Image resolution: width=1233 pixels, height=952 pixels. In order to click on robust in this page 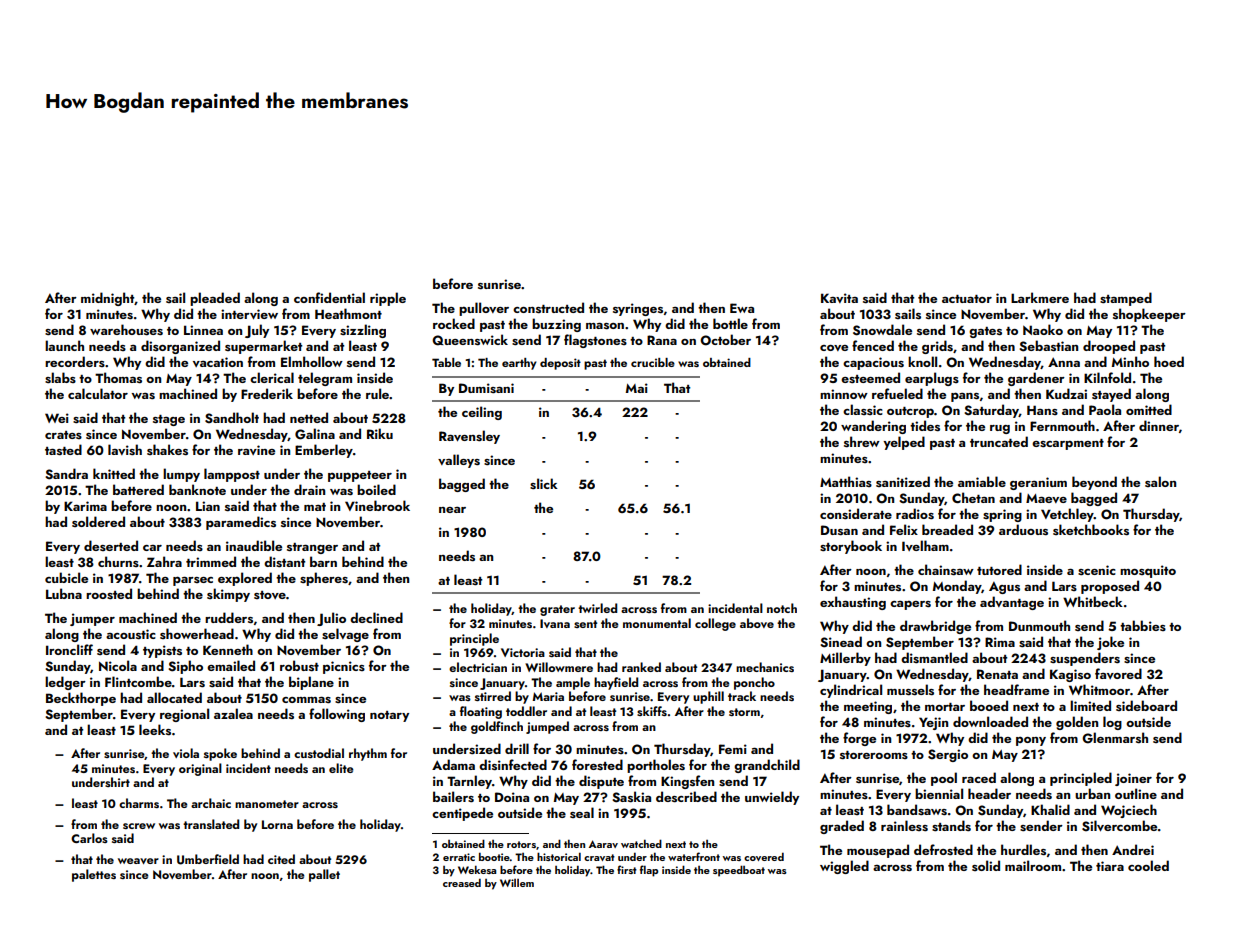, I will do `click(299, 666)`.
